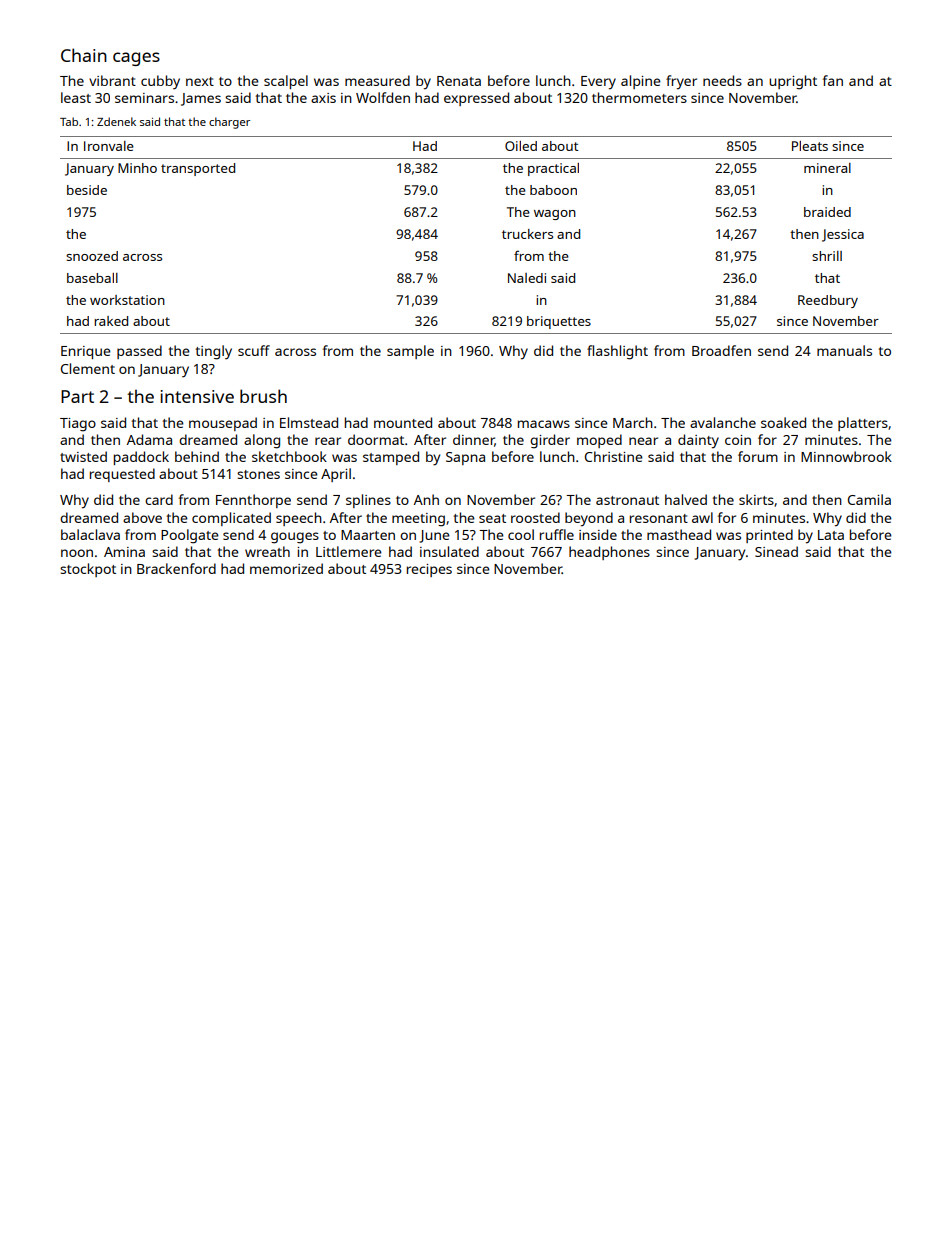 This screenshot has height=1233, width=952. What do you see at coordinates (376, 439) in the screenshot?
I see `doormat` at bounding box center [376, 439].
